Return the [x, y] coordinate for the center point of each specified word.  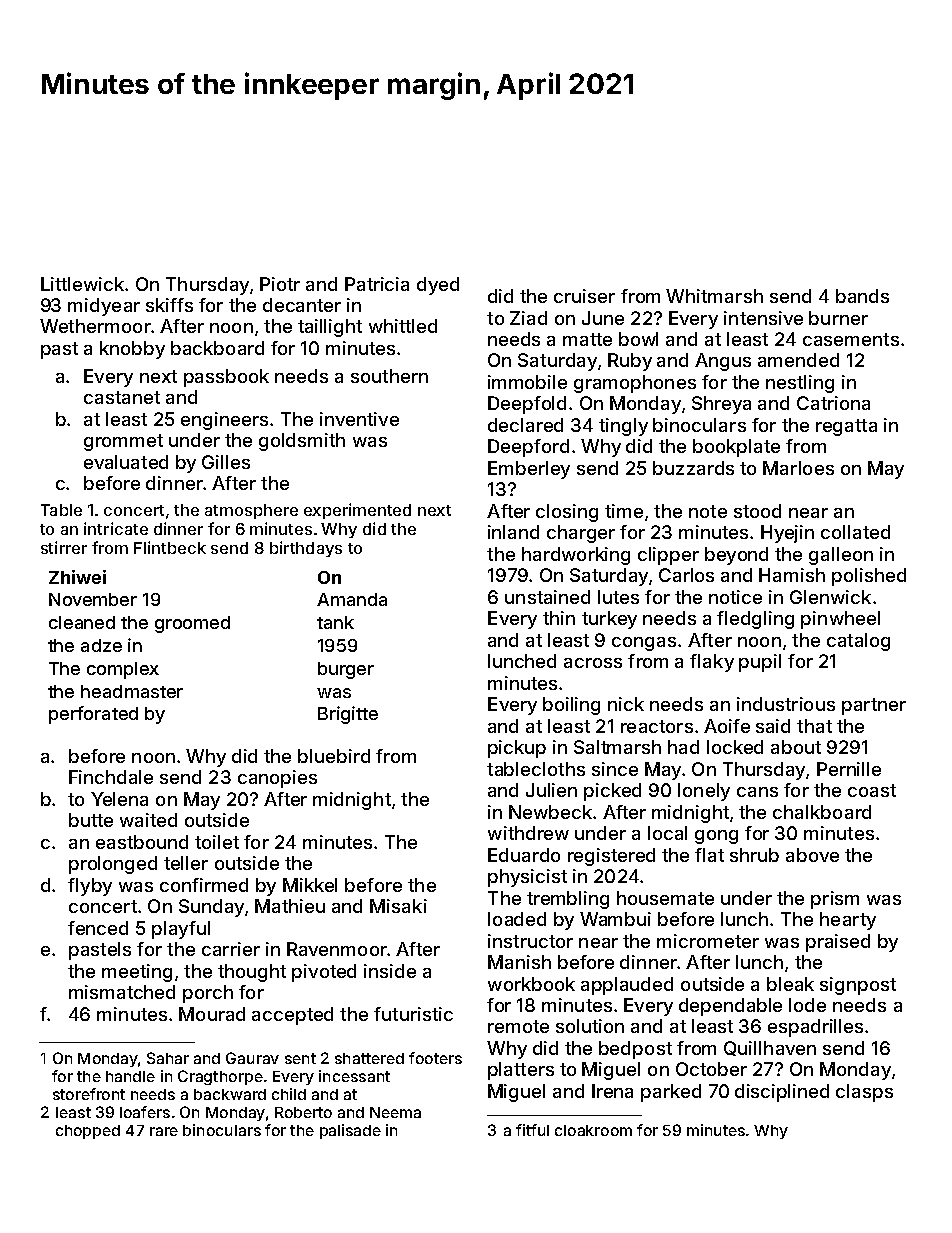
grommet [123, 442]
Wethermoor [95, 326]
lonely [704, 792]
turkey [609, 620]
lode [807, 1005]
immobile [527, 382]
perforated [93, 715]
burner [838, 318]
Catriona [833, 403]
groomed [192, 624]
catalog [858, 642]
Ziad [528, 318]
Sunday [211, 908]
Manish [519, 962]
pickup [517, 749]
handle [130, 1076]
